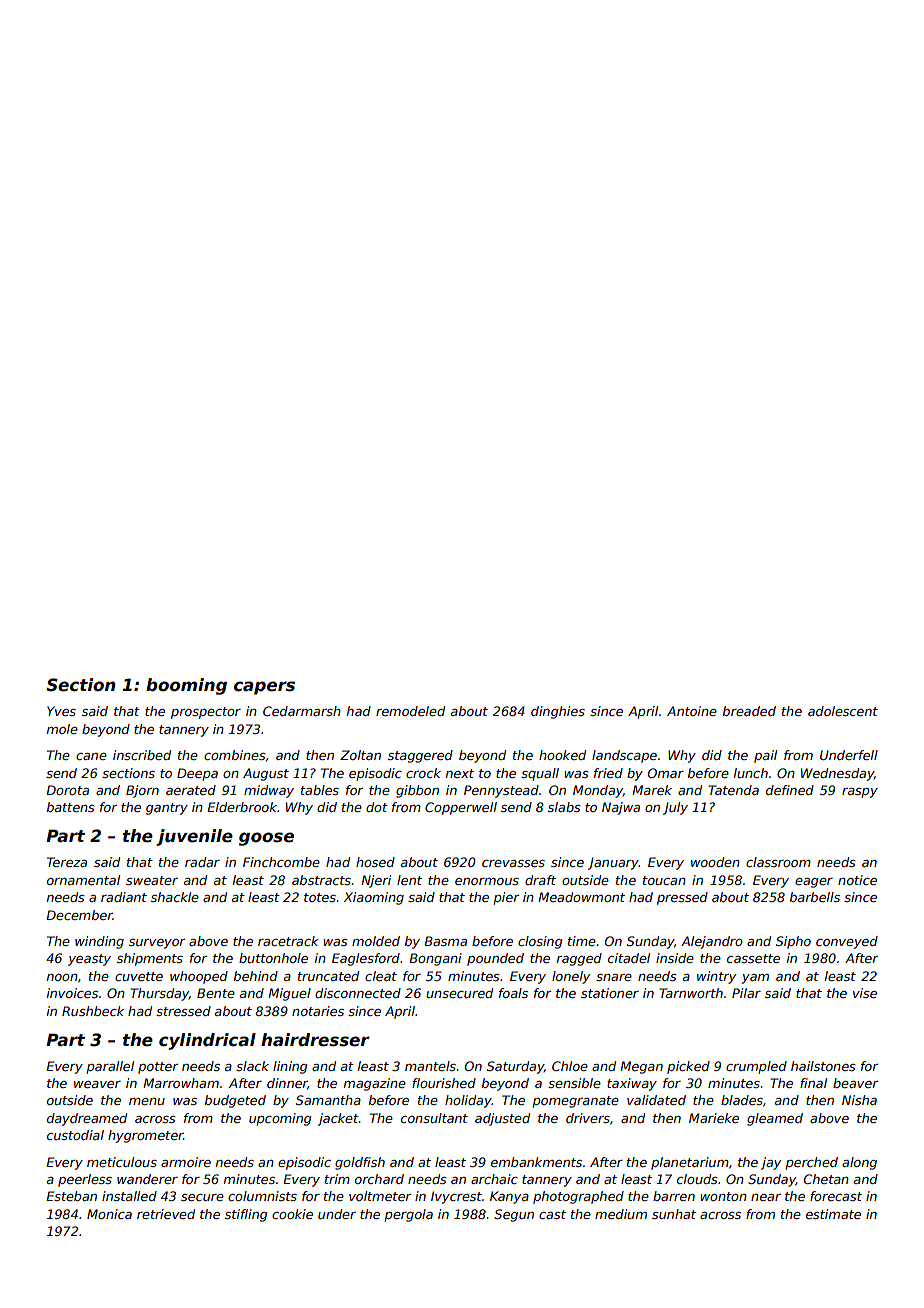 This screenshot has width=924, height=1308. I want to click on Segun, so click(514, 1215).
